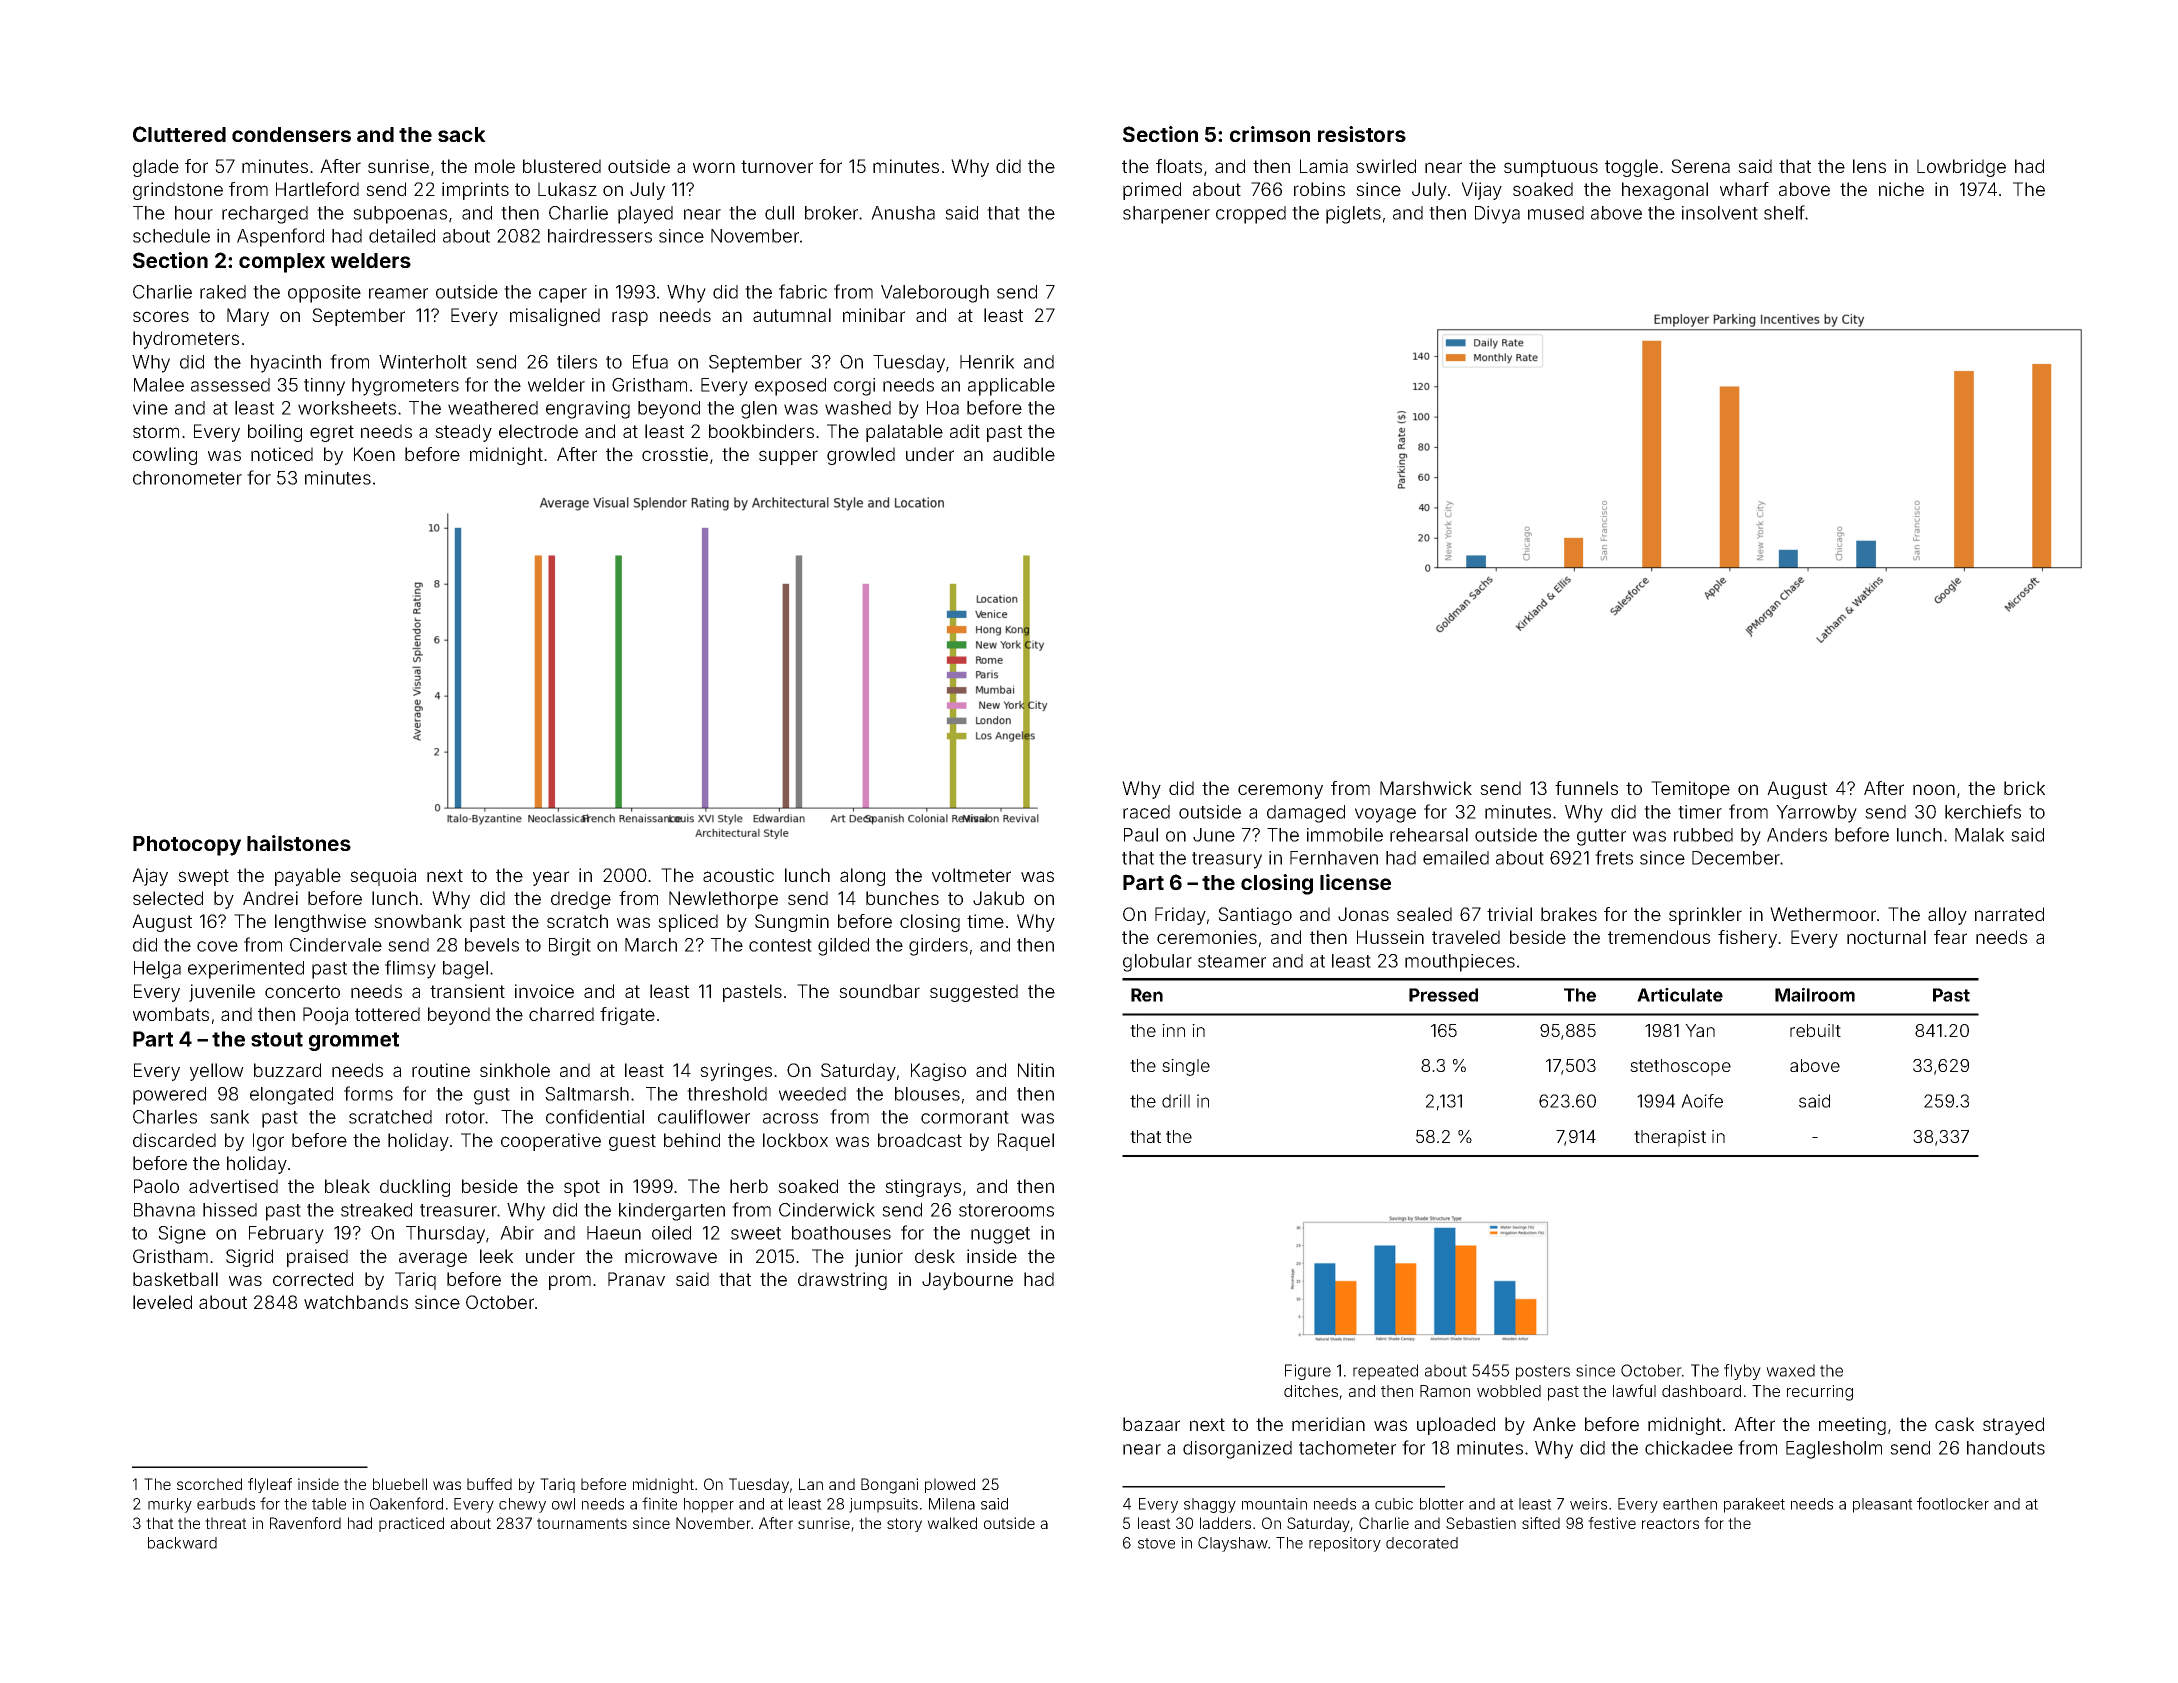  Describe the element at coordinates (1556, 213) in the page. I see `mused` at that location.
